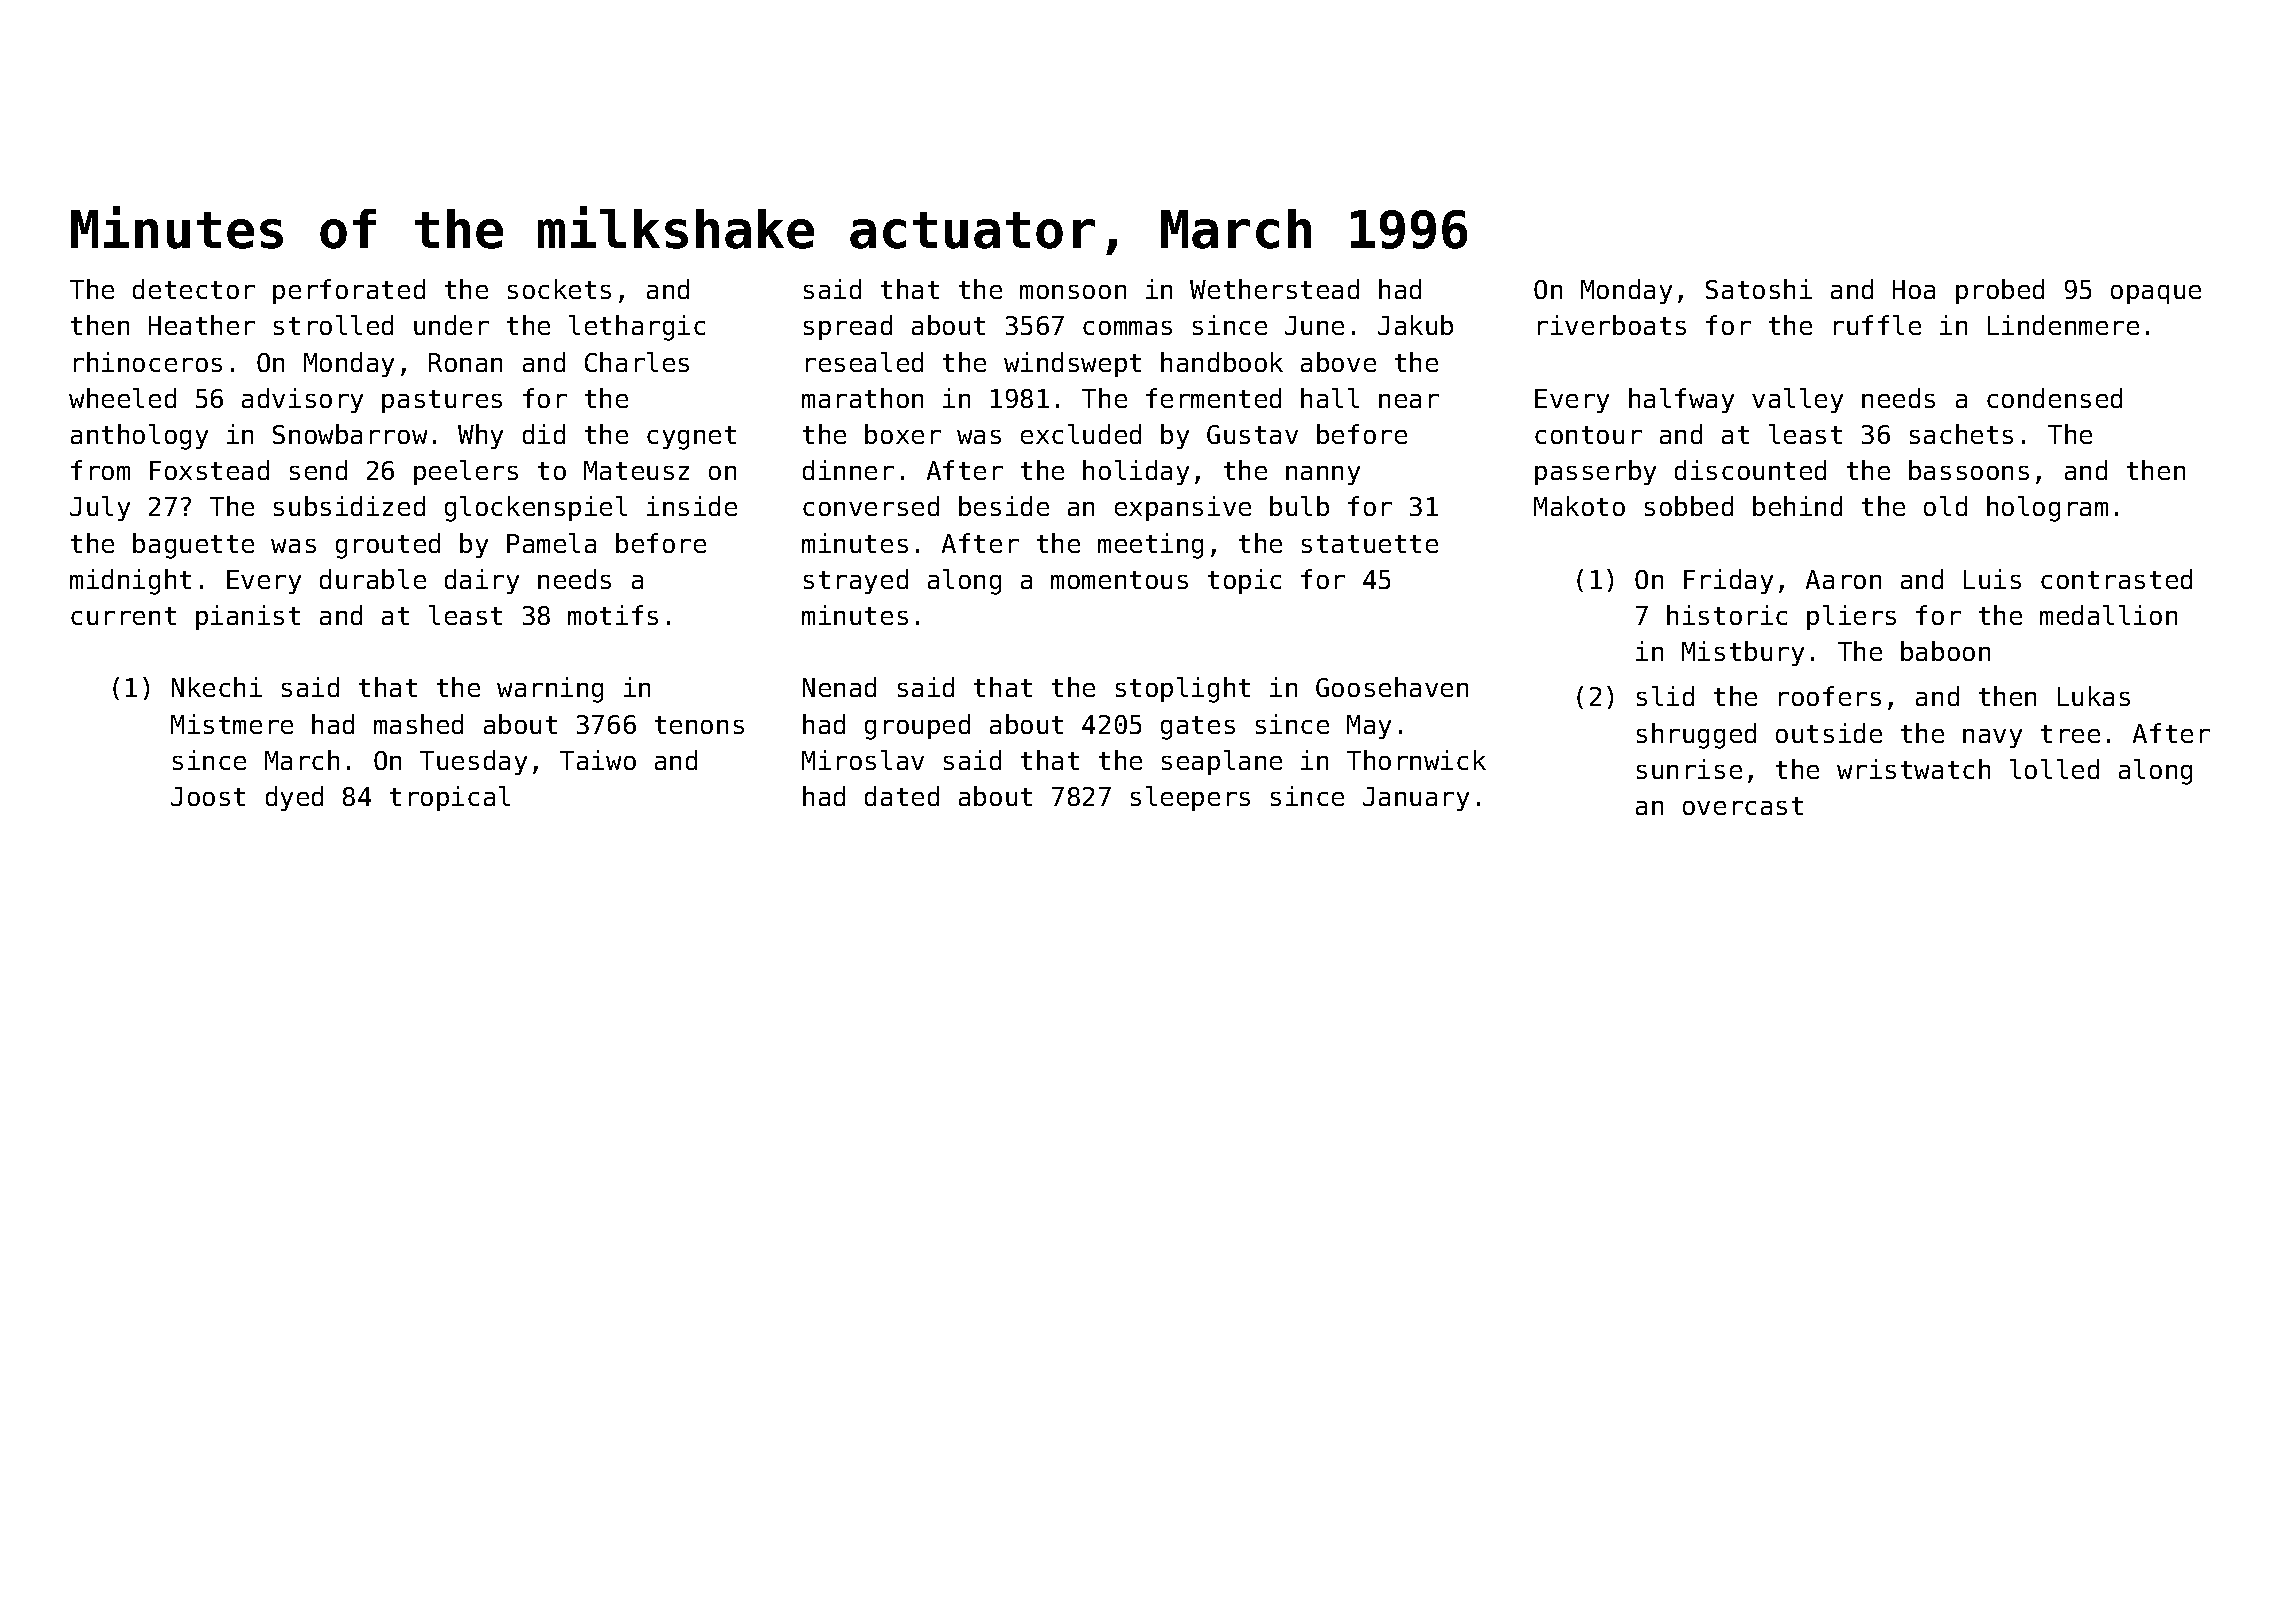  I want to click on nanny, so click(1323, 475).
